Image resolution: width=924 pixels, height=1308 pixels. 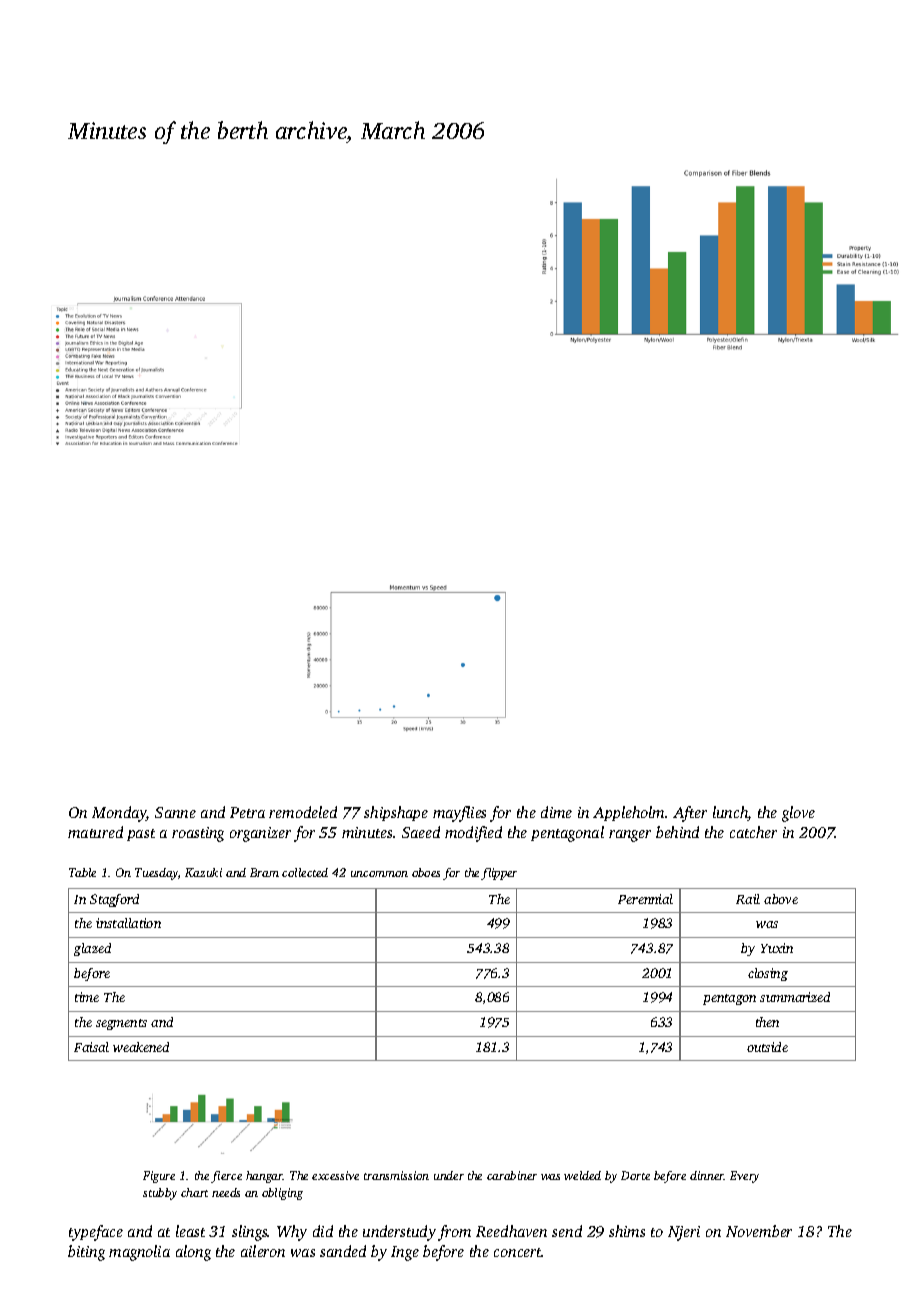 What do you see at coordinates (139, 1253) in the image?
I see `magnolia` at bounding box center [139, 1253].
